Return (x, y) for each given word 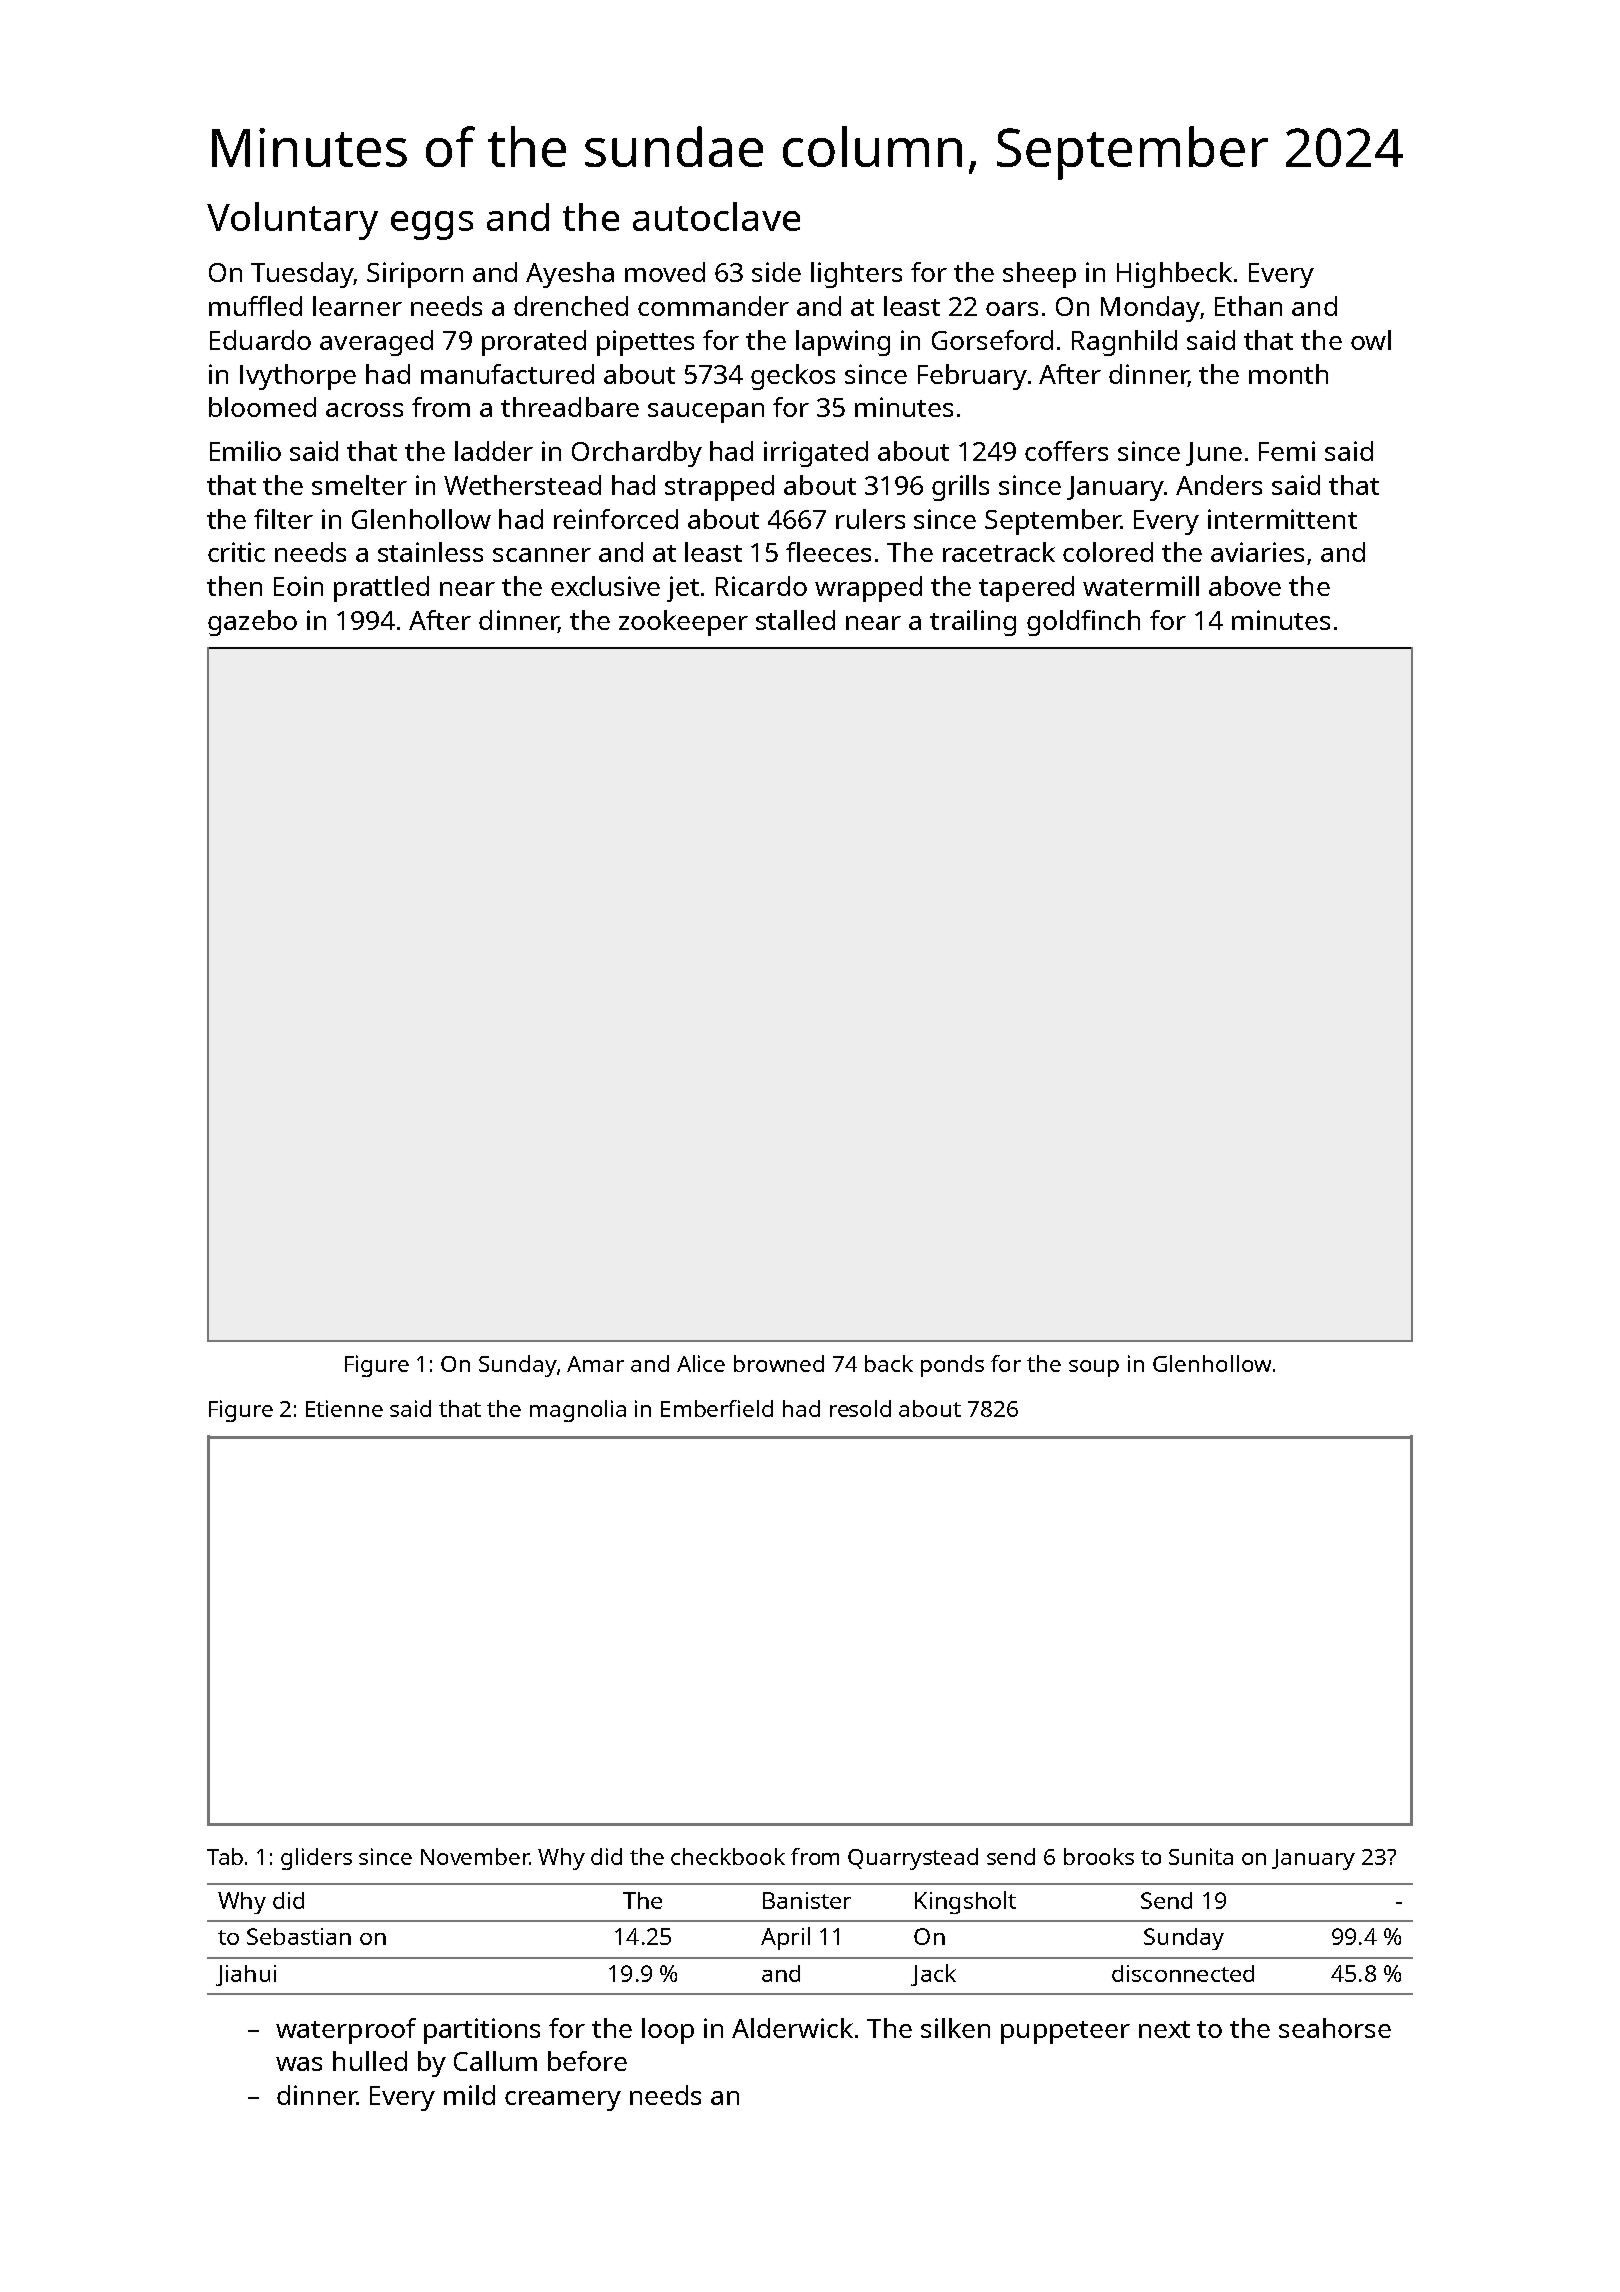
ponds (952, 1366)
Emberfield (717, 1408)
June (1214, 454)
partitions (482, 2031)
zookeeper (683, 623)
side (776, 272)
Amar (595, 1364)
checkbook (728, 1856)
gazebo (252, 623)
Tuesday (302, 275)
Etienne (344, 1408)
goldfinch (1083, 623)
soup (1094, 1368)
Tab (225, 1856)
